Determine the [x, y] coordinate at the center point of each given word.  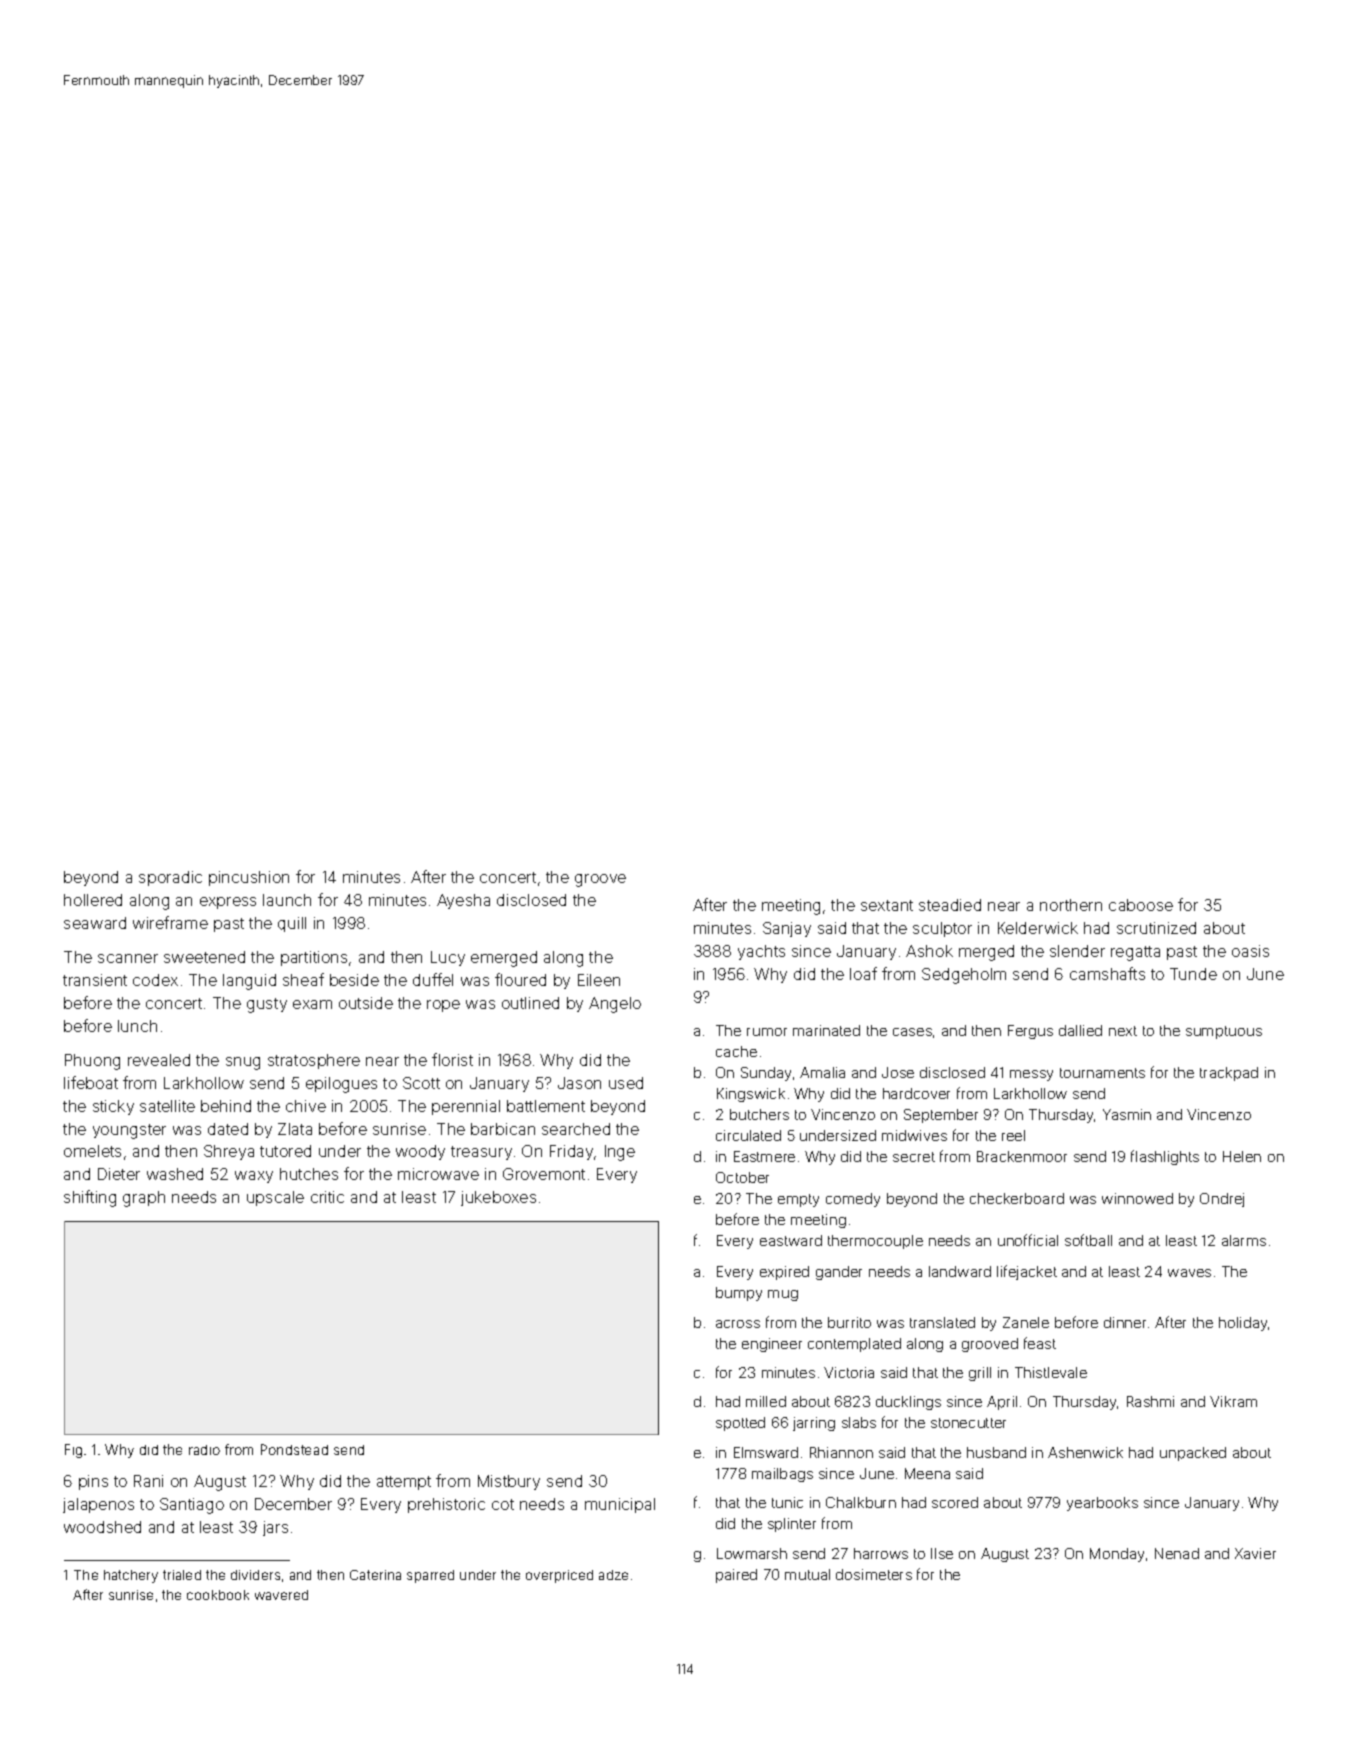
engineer [772, 1345]
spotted [740, 1424]
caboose [1141, 905]
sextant [887, 905]
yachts [761, 952]
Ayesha [463, 901]
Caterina [375, 1575]
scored [955, 1502]
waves [1189, 1273]
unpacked [1193, 1454]
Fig [73, 1451]
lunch [137, 1026]
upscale [275, 1198]
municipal [620, 1505]
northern [1071, 905]
